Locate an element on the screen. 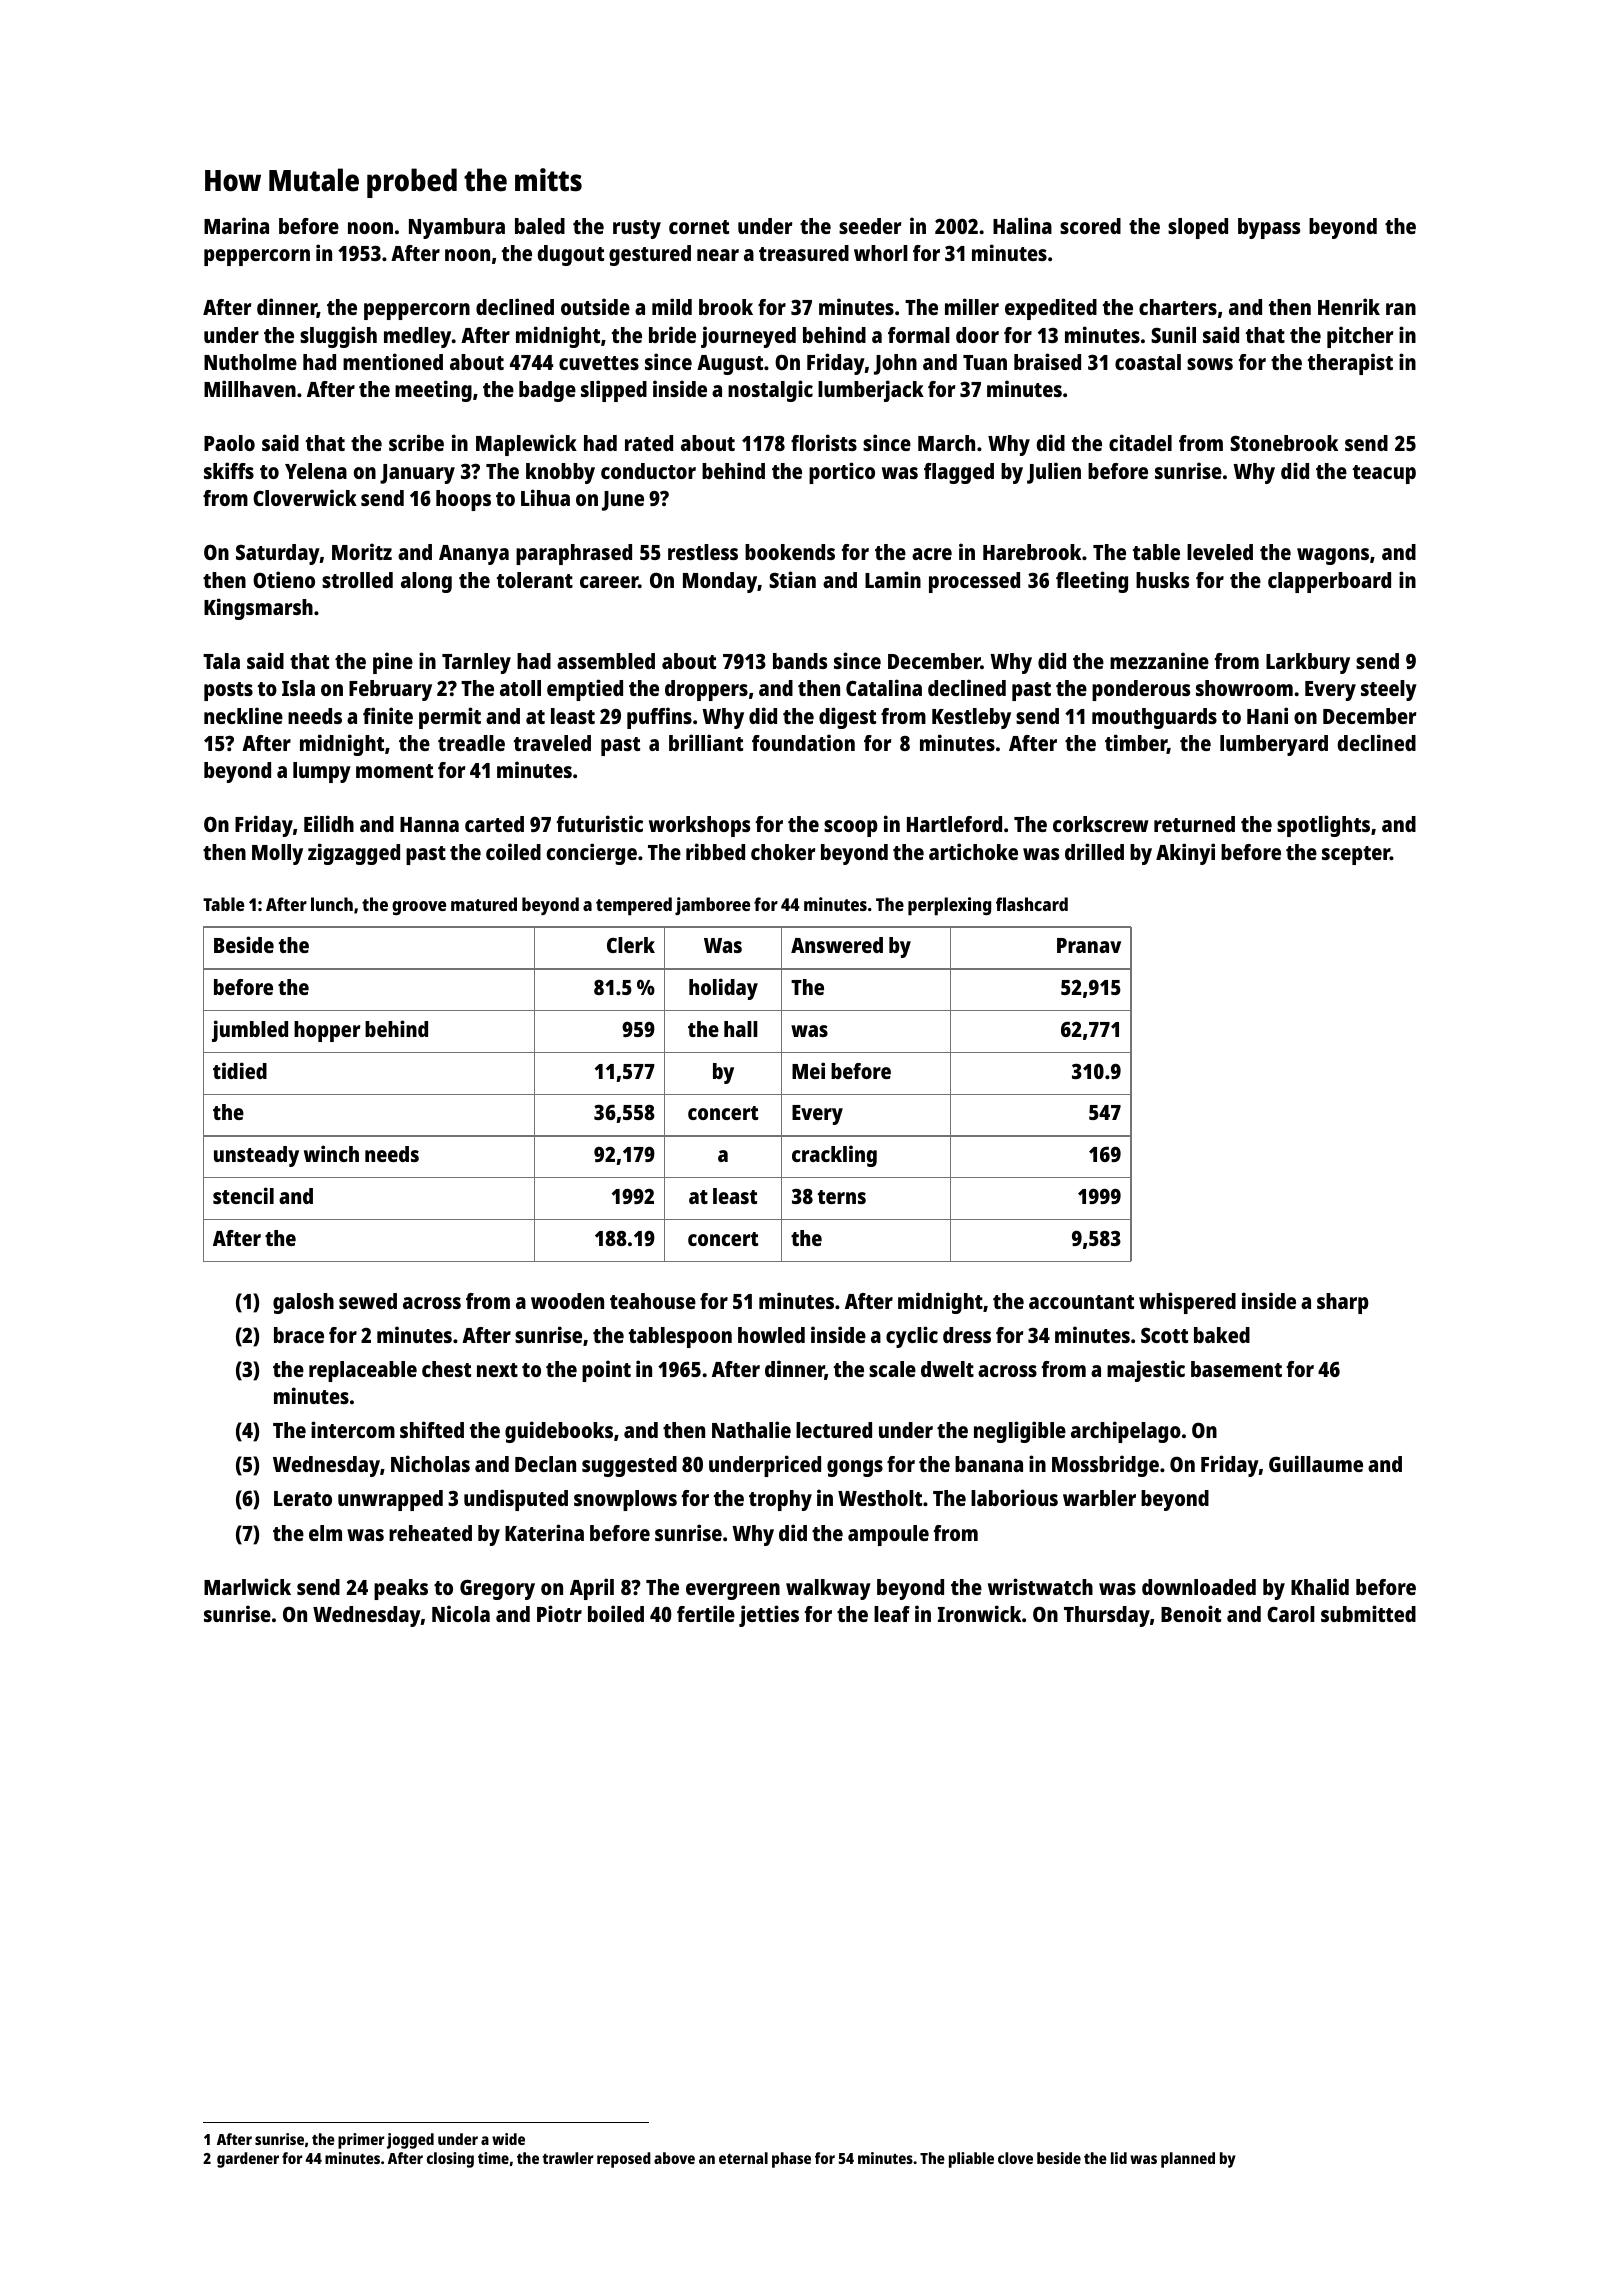 This screenshot has width=1620, height=2292. gestured is located at coordinates (650, 255).
